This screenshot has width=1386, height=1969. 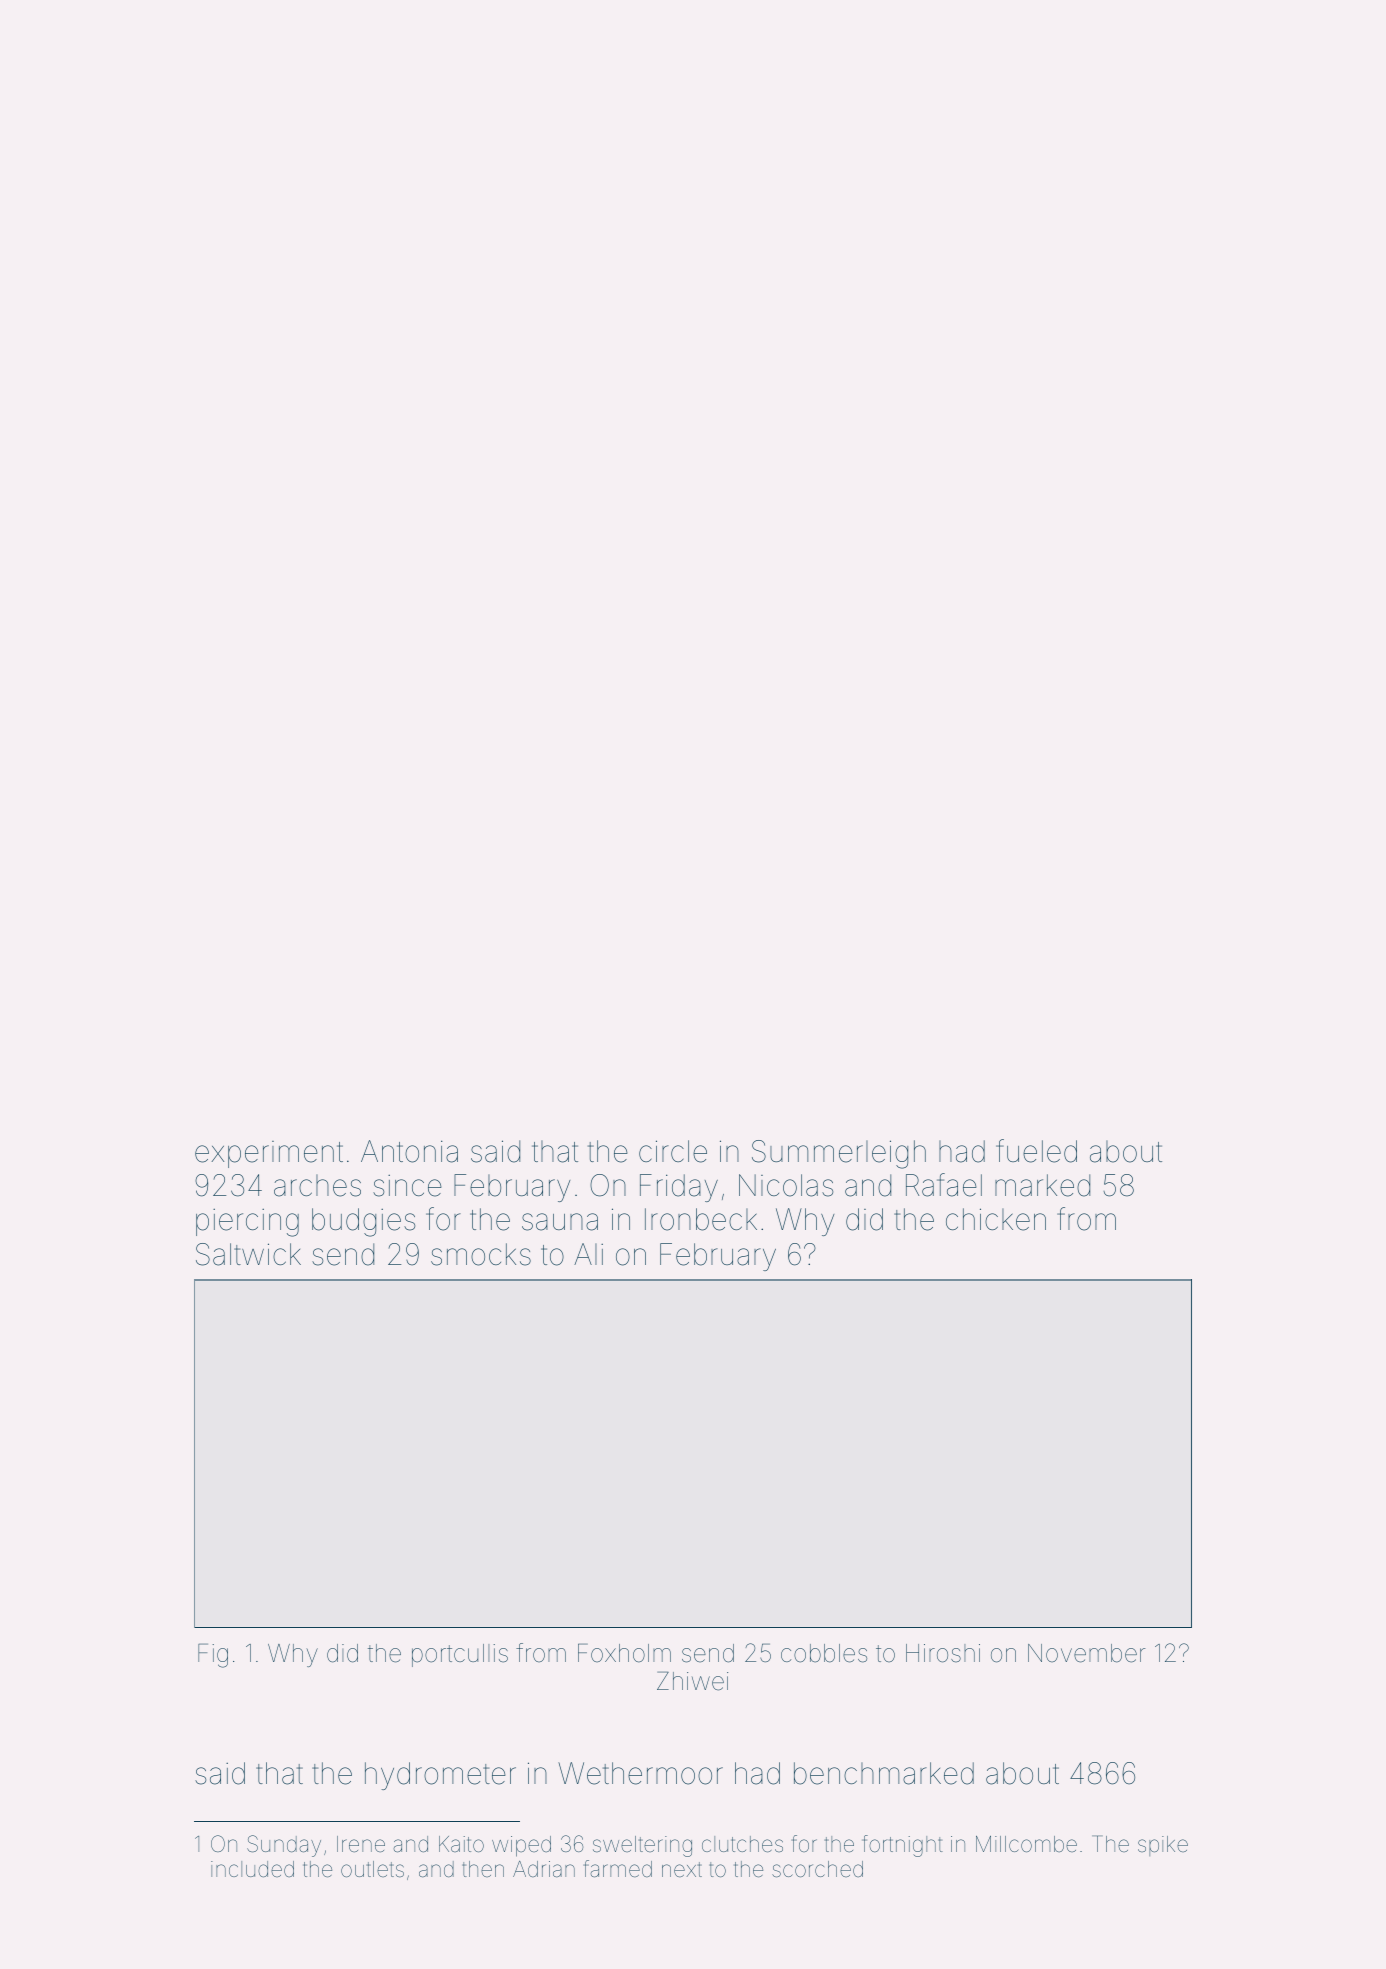 I want to click on included, so click(x=252, y=1869).
